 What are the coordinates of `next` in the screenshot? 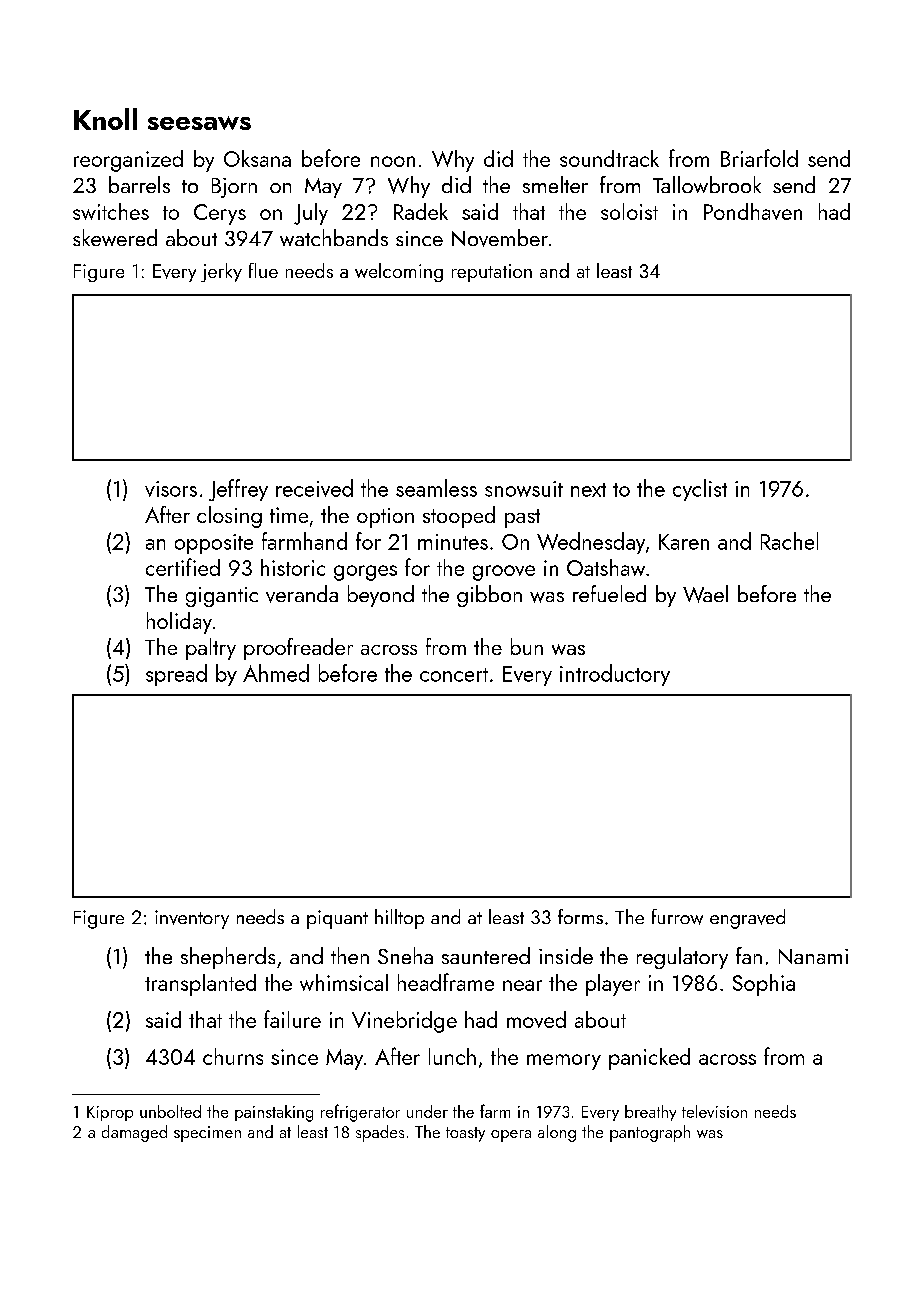 It's located at (588, 490).
